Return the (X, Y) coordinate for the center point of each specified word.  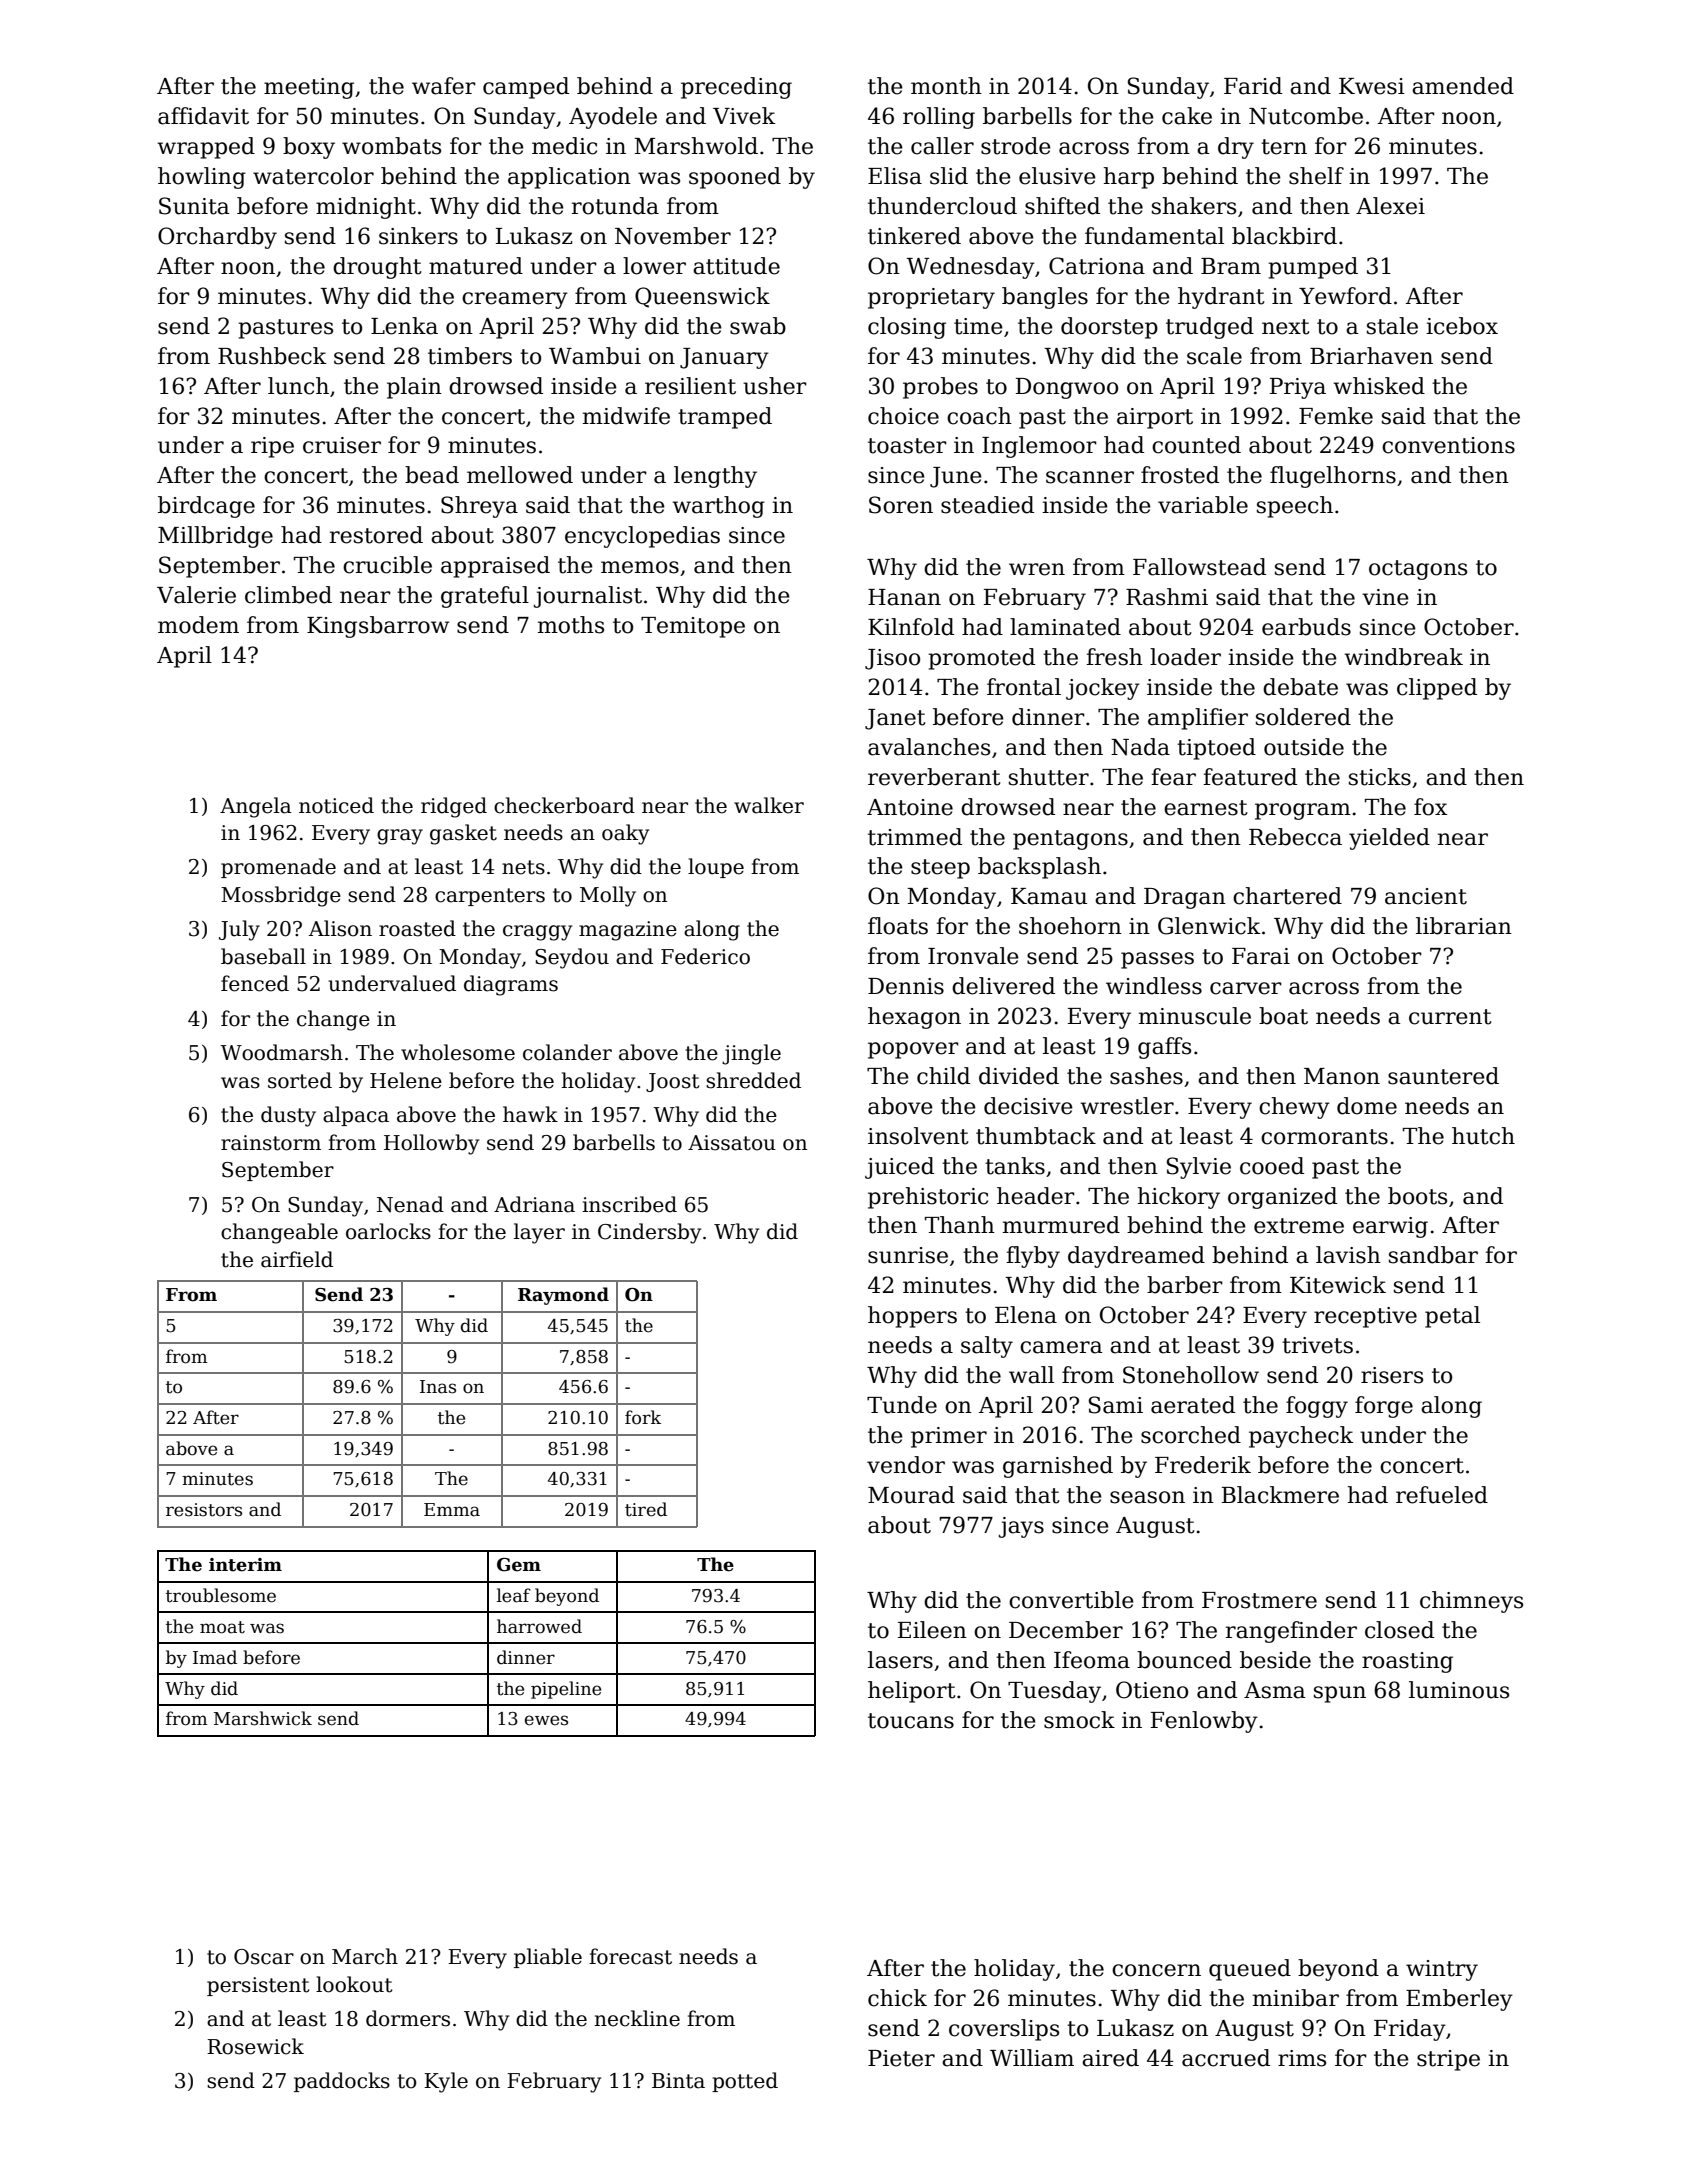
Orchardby (217, 238)
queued (1250, 1970)
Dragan (1185, 898)
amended (1463, 86)
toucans (911, 1721)
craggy (537, 933)
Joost (672, 1082)
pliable (548, 1958)
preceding (736, 88)
